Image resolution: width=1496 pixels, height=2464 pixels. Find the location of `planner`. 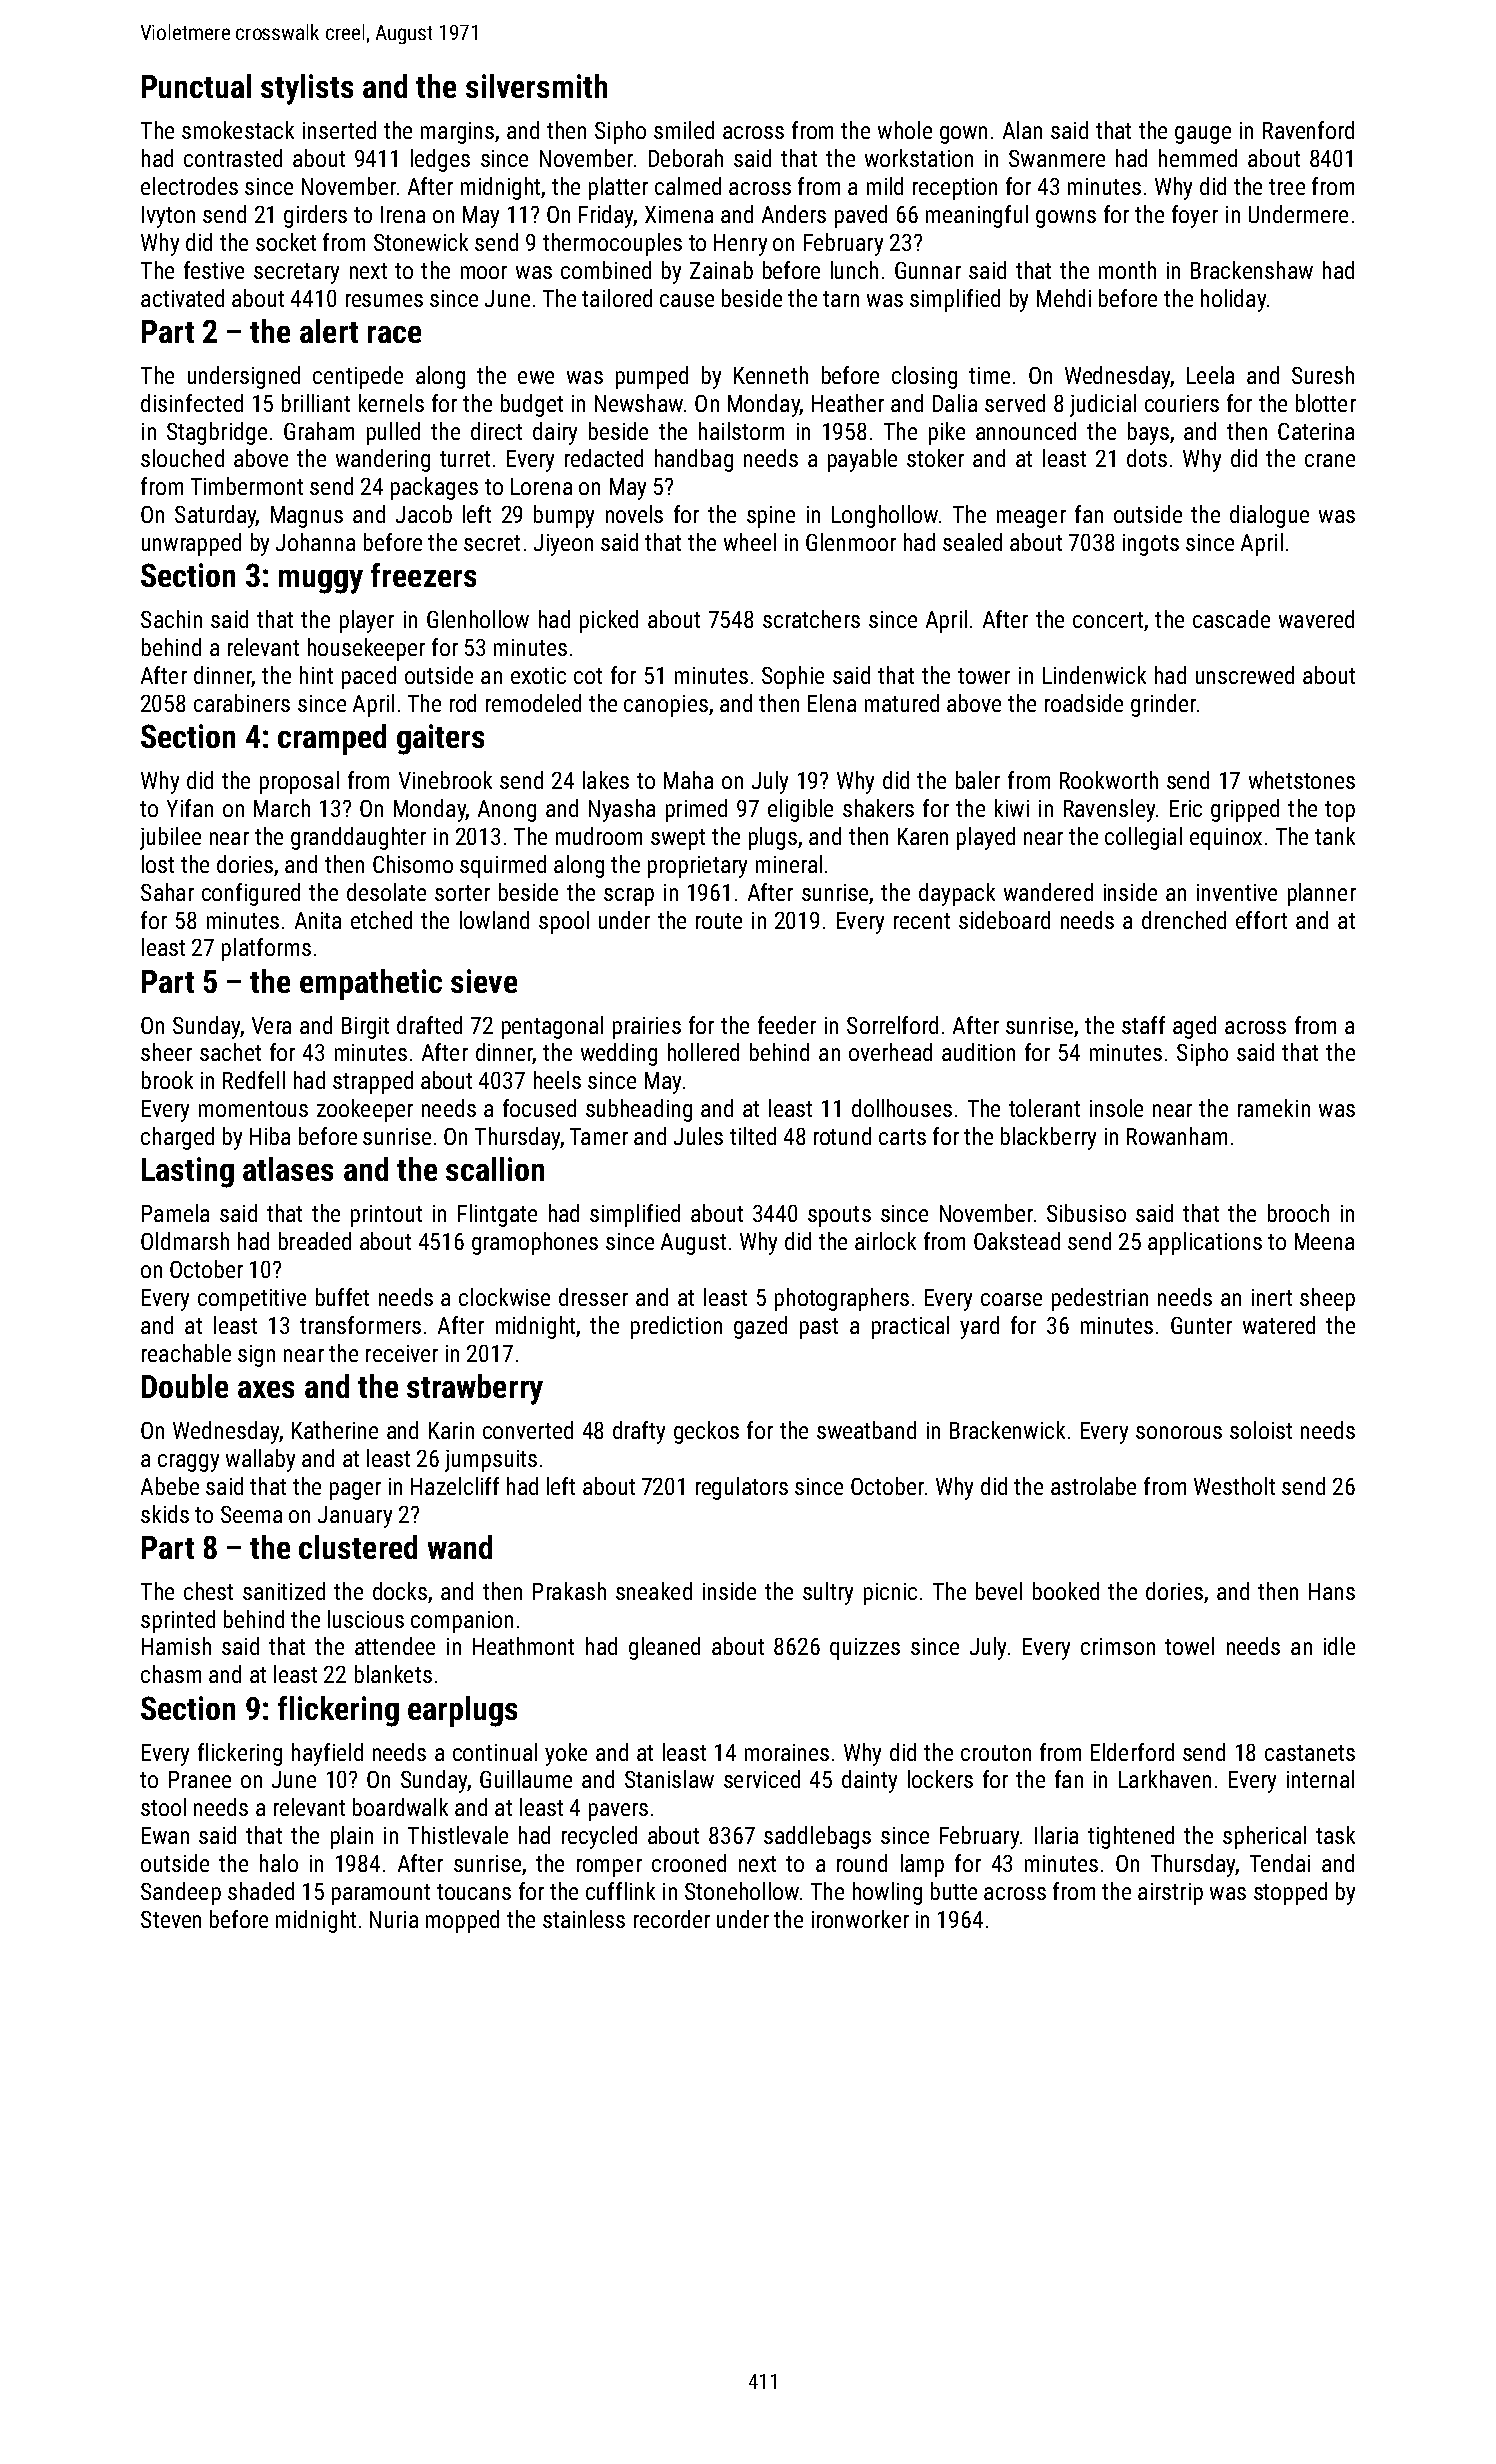

planner is located at coordinates (1322, 894).
